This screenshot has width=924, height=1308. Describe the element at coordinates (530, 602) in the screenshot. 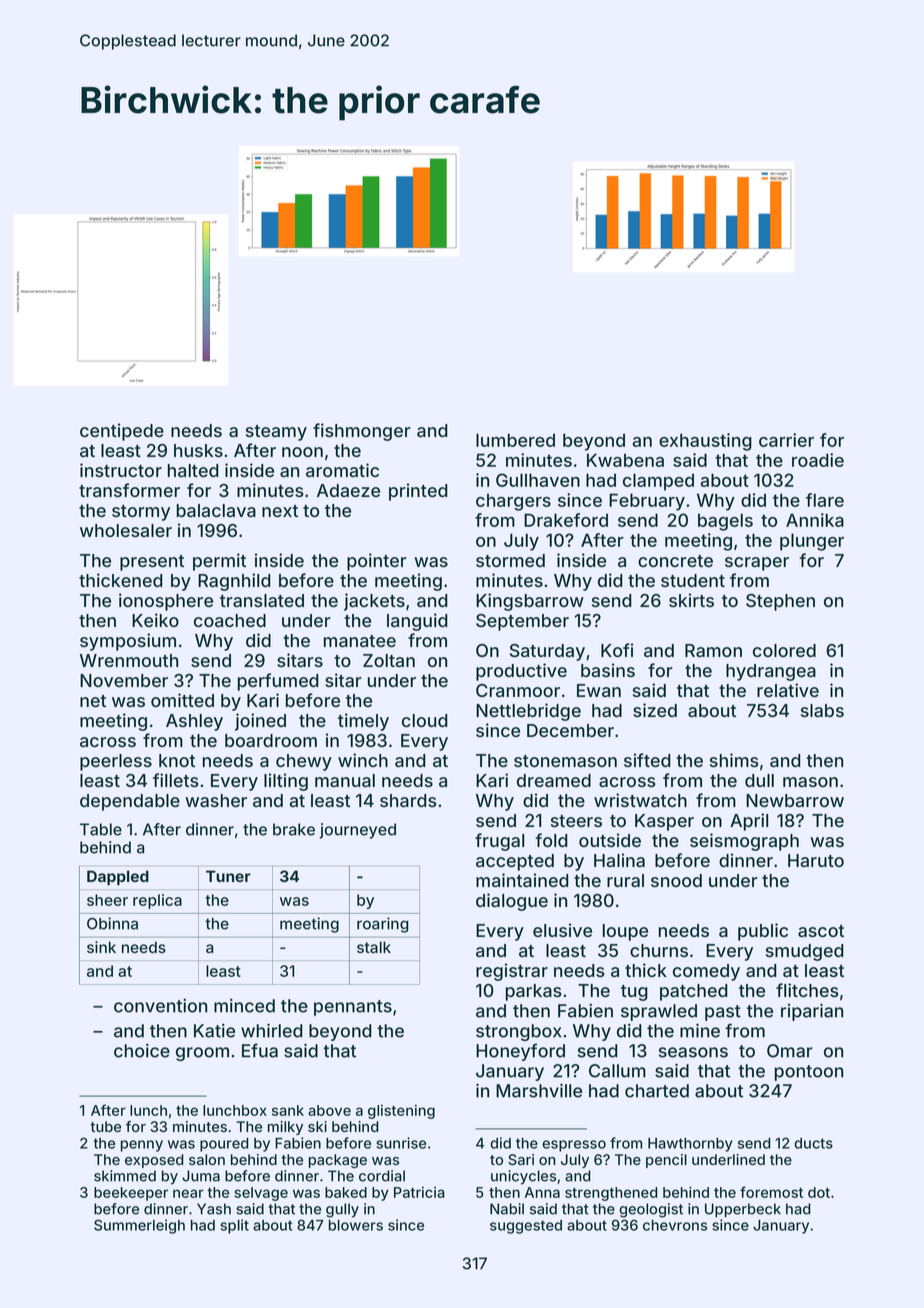

I see `Kingsbarrow` at that location.
